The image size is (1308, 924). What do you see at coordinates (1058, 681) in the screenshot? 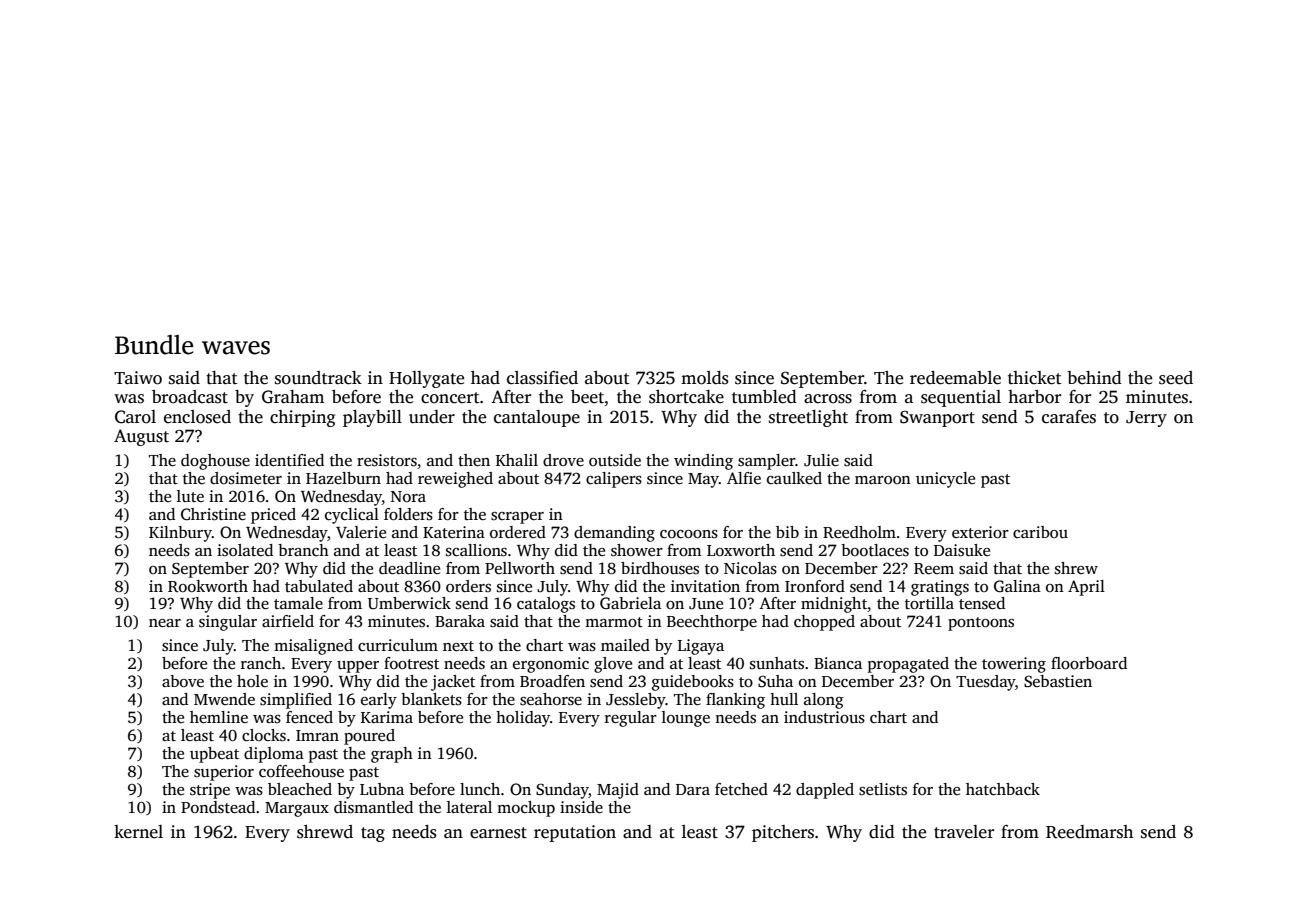
I see `Sebastien` at bounding box center [1058, 681].
